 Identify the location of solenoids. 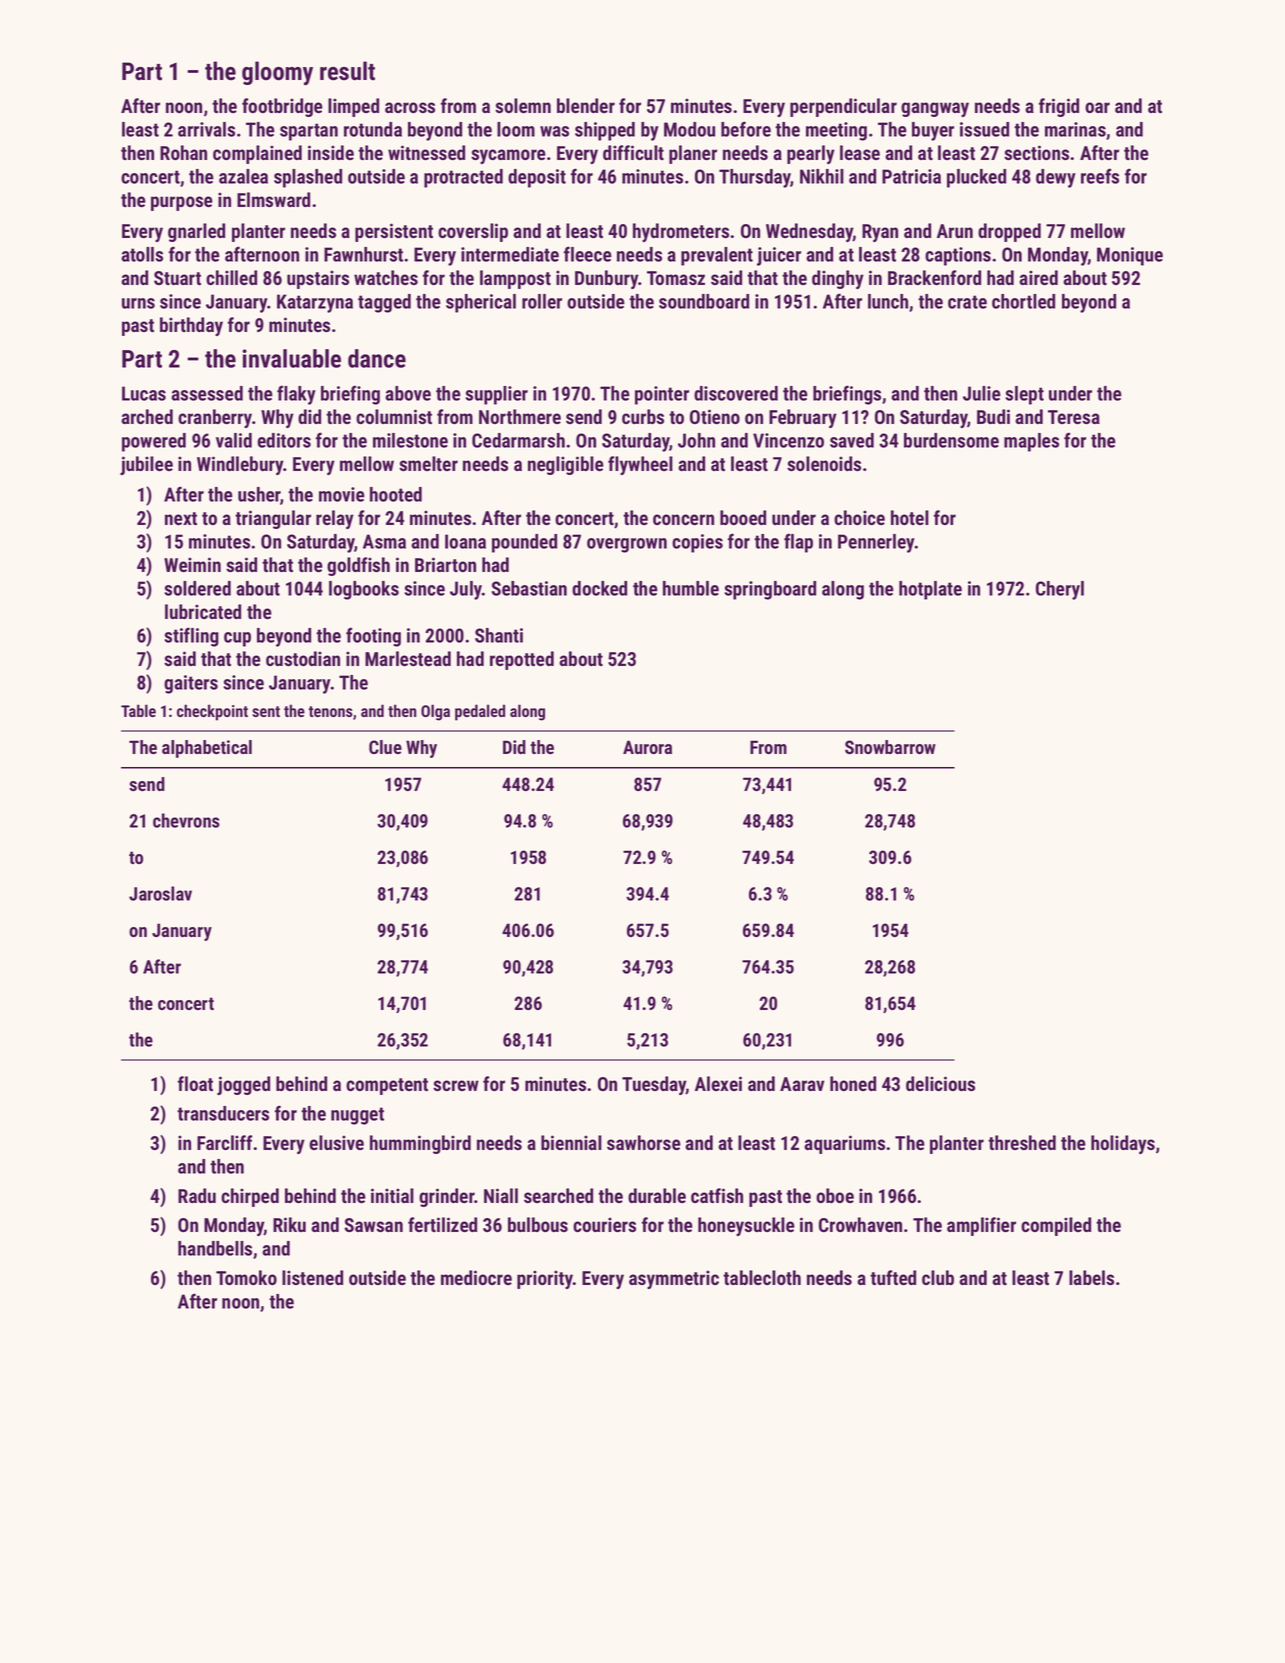
(824, 463).
